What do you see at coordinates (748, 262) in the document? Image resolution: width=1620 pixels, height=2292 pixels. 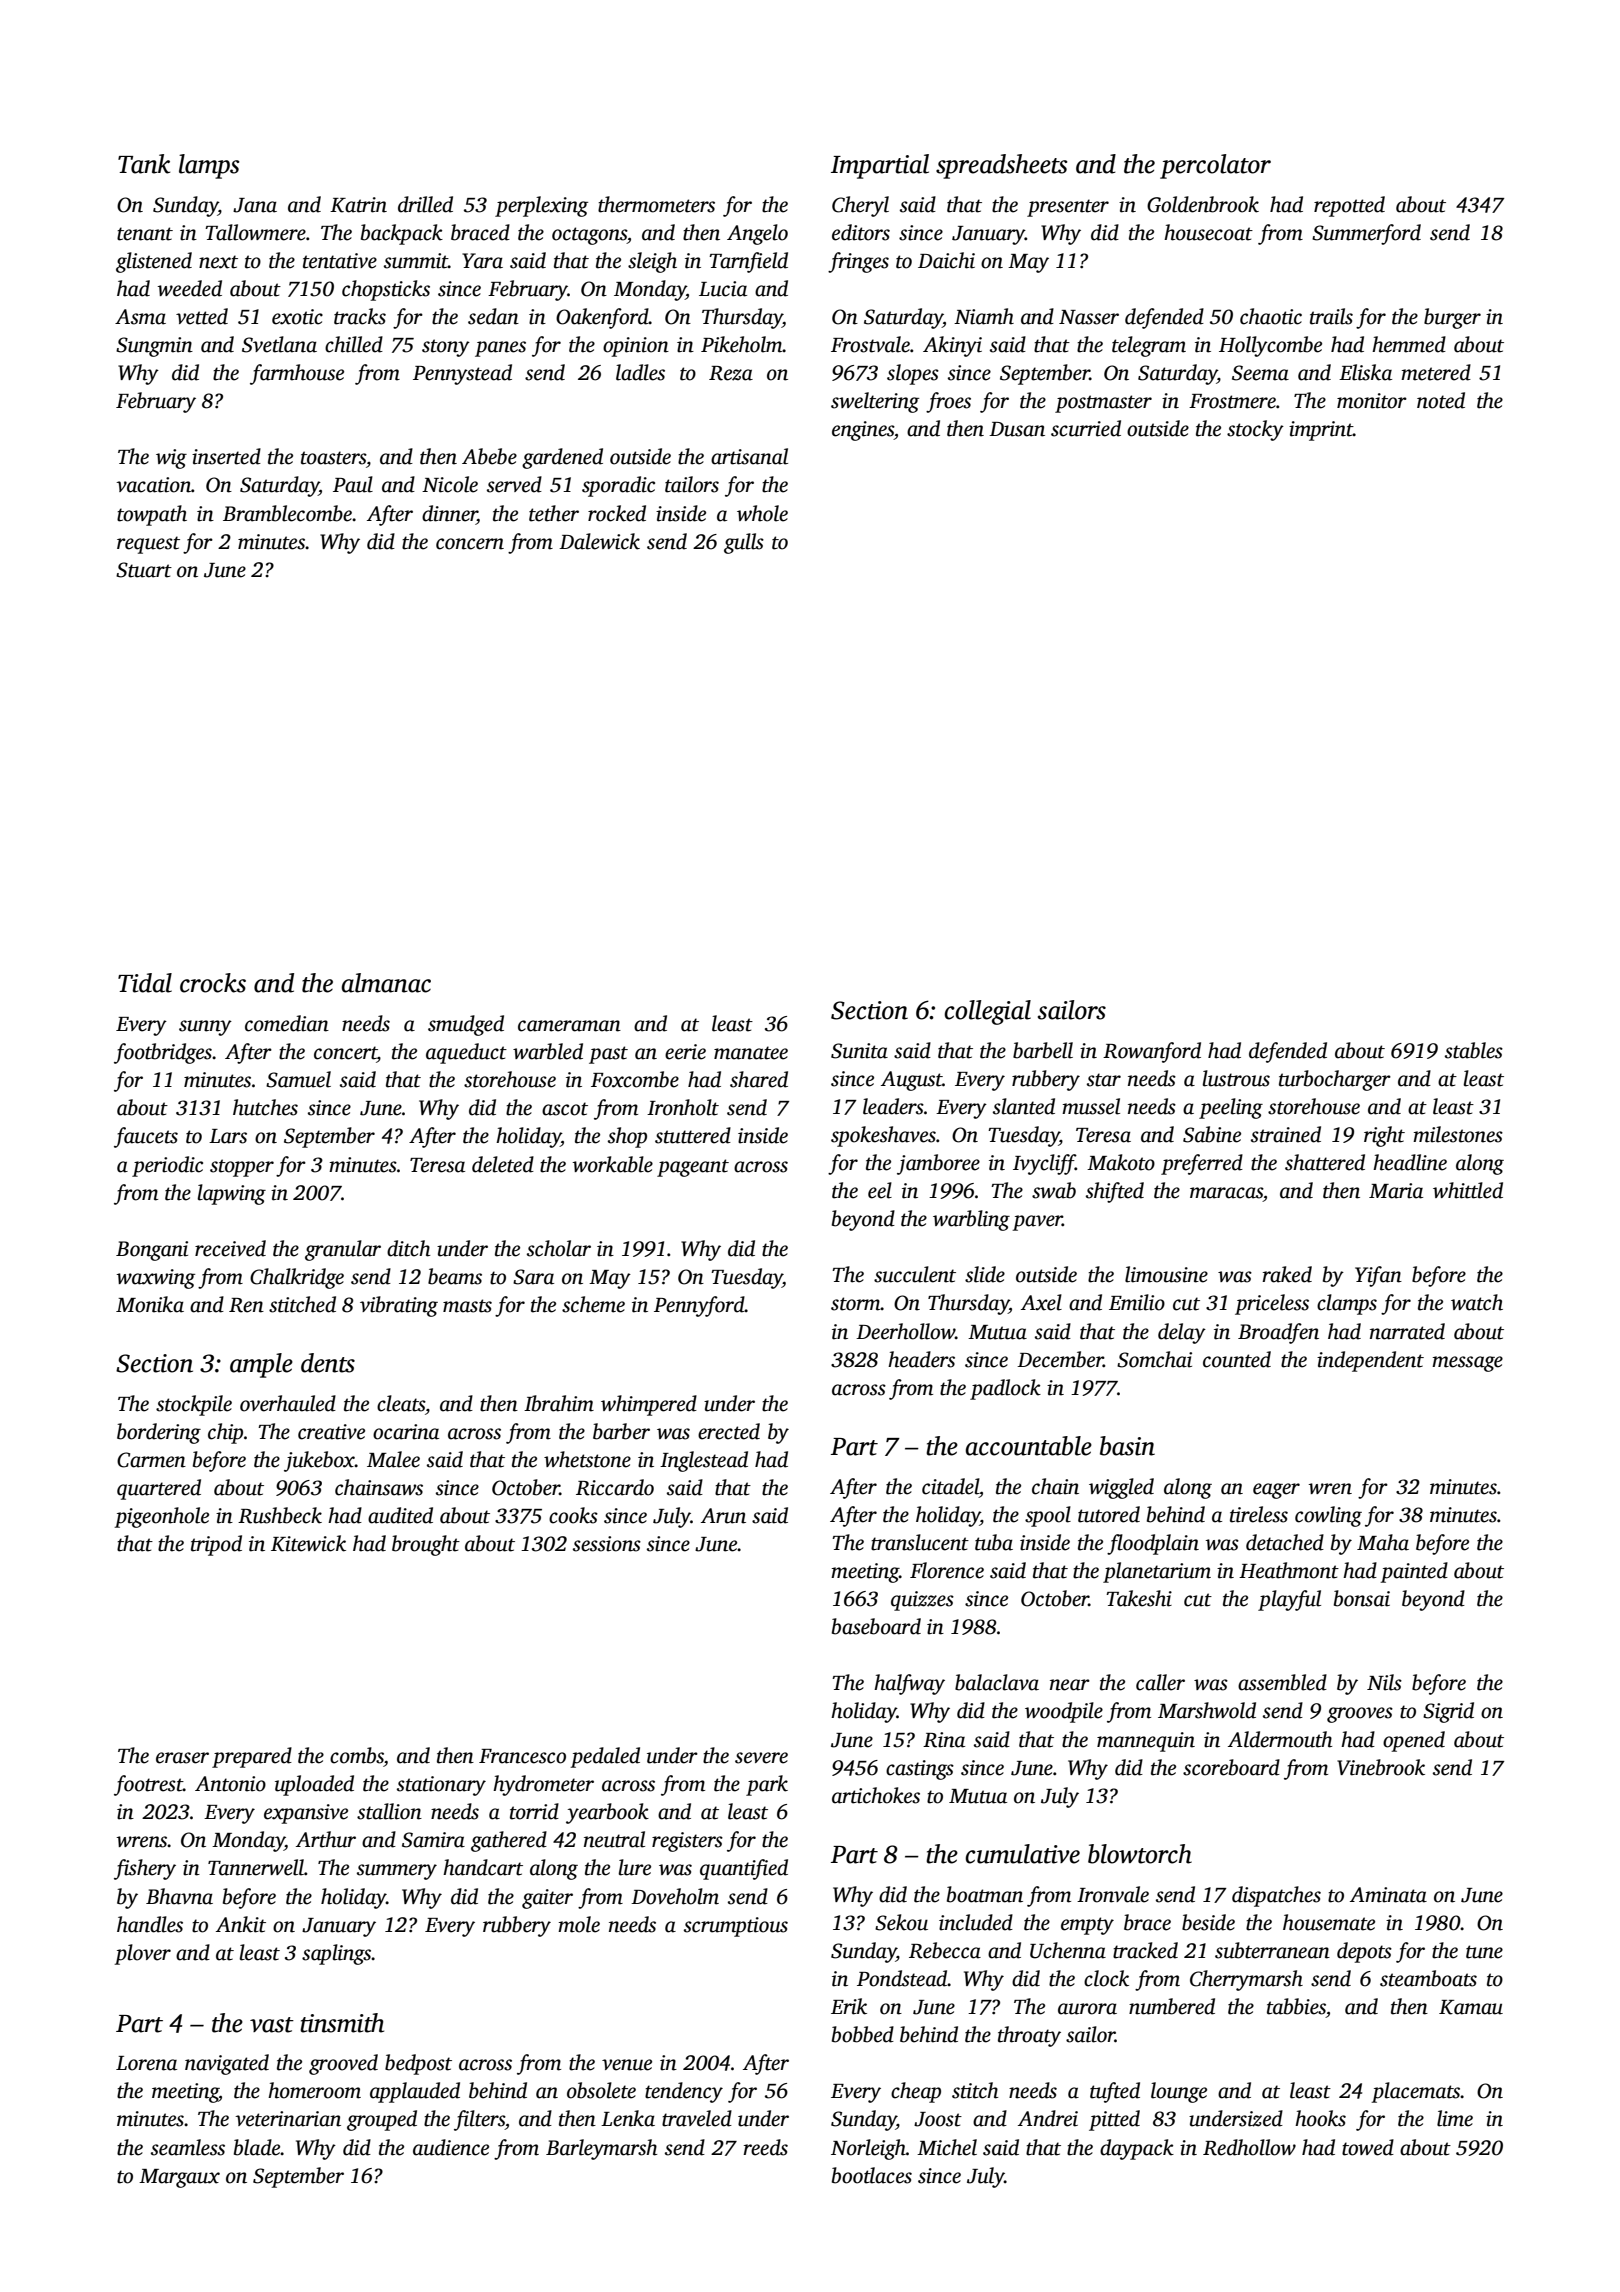 I see `Tarnfield` at bounding box center [748, 262].
